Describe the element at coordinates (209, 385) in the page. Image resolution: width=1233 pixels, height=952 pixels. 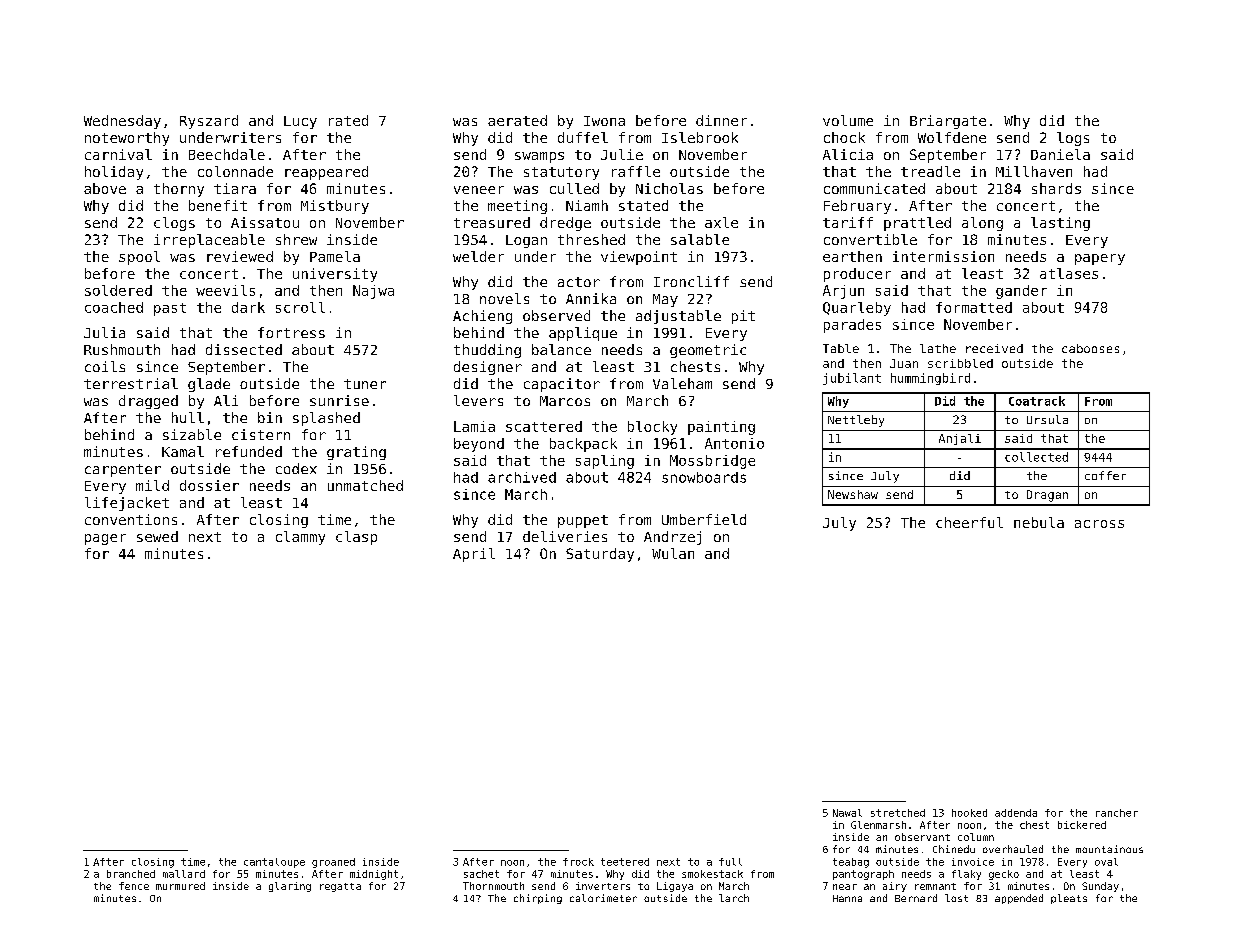
I see `glade` at that location.
